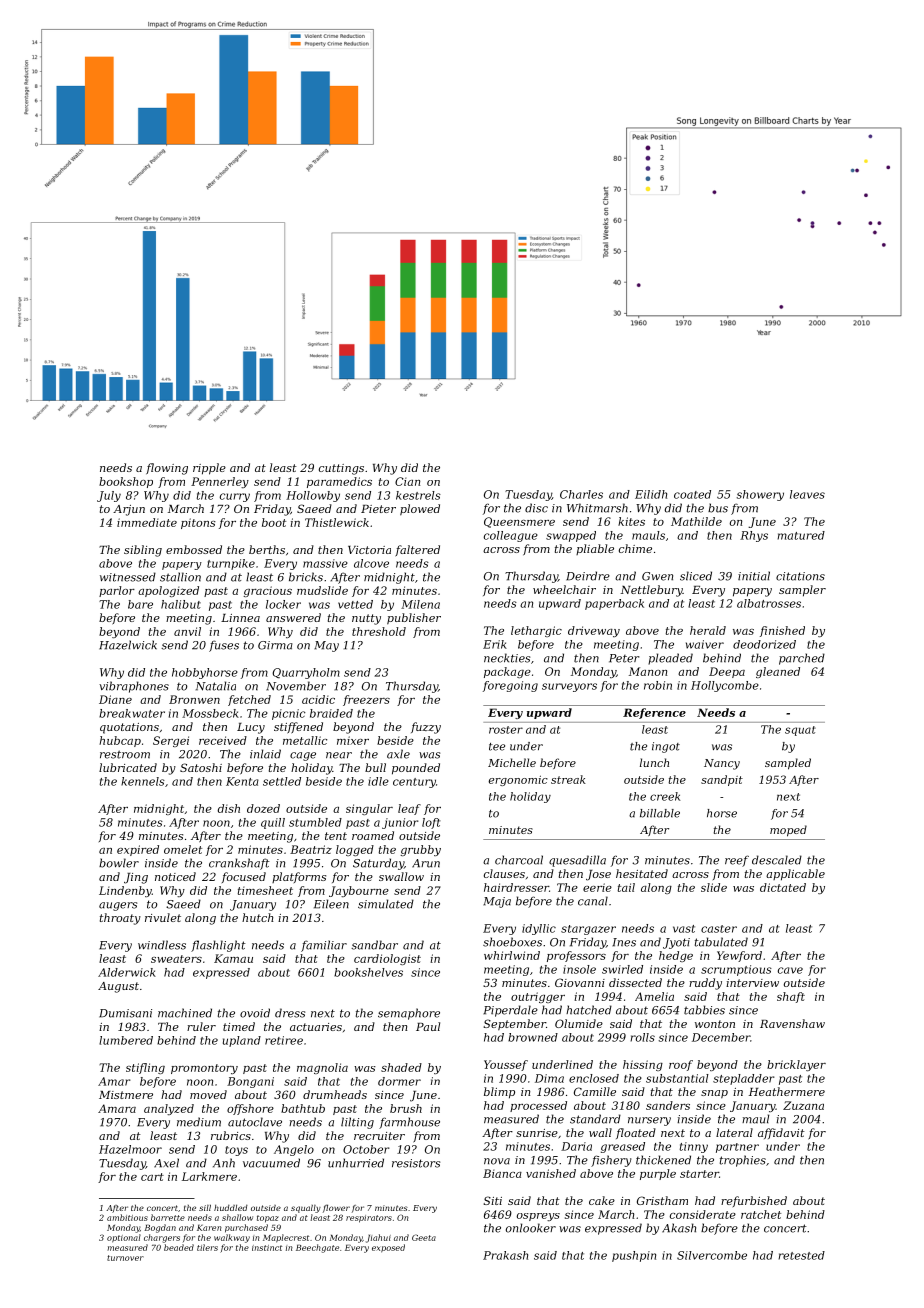 The image size is (924, 1308). Describe the element at coordinates (512, 762) in the document. I see `Michelle` at that location.
